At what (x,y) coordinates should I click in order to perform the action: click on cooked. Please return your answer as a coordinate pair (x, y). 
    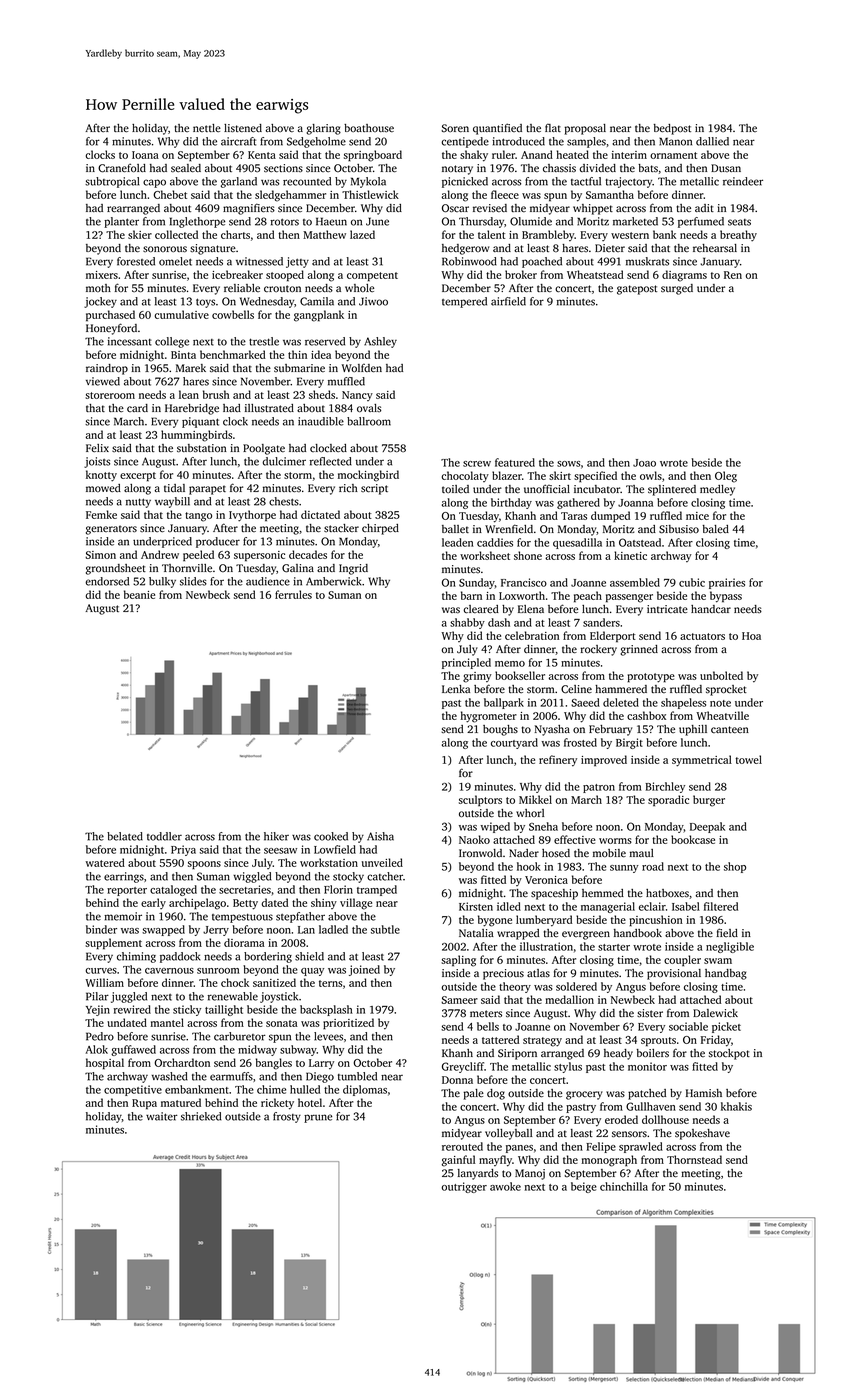
    Looking at the image, I should click on (331, 836).
